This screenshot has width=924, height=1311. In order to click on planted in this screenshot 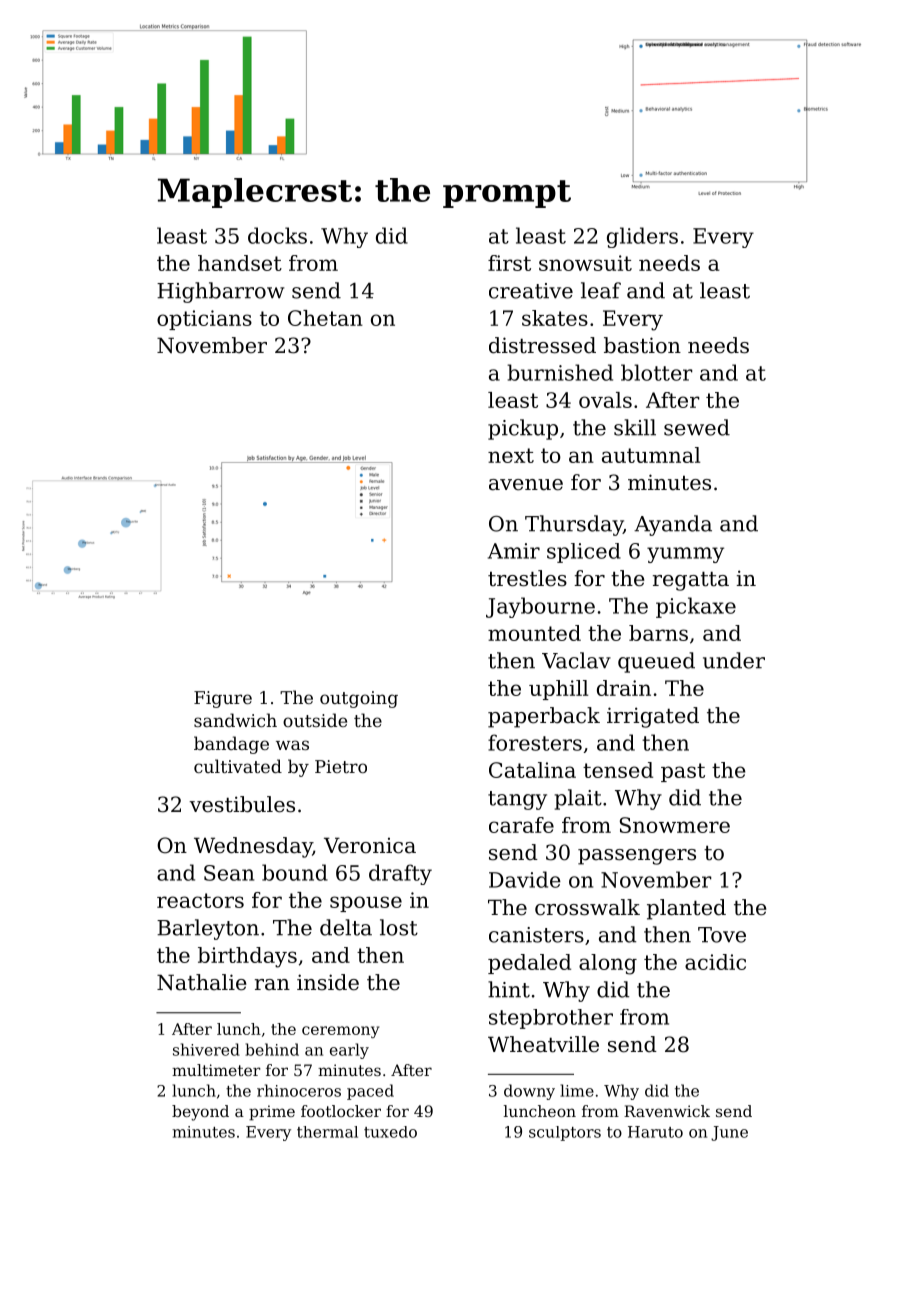, I will do `click(686, 909)`.
